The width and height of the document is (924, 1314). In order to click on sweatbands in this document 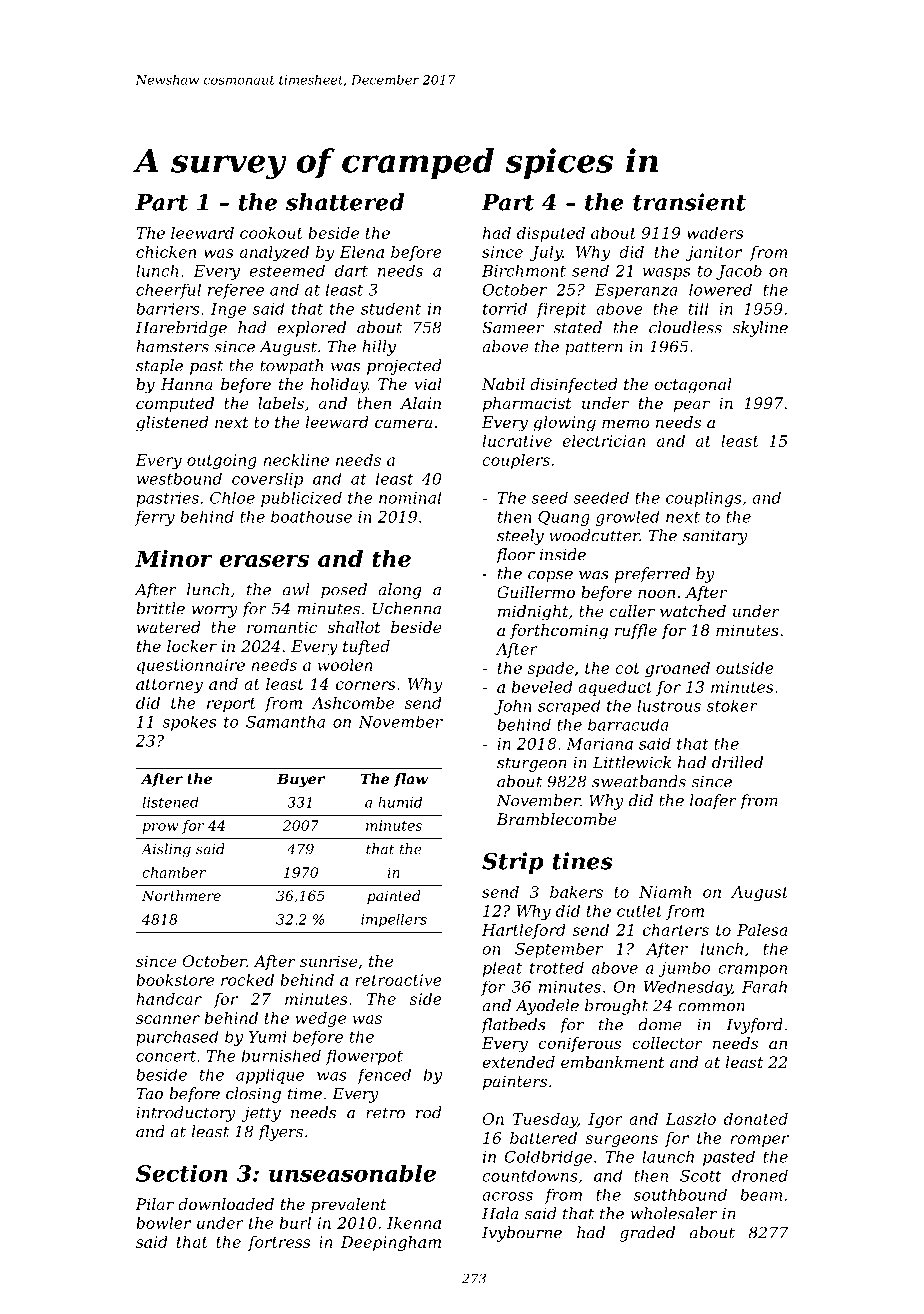, I will do `click(639, 781)`.
